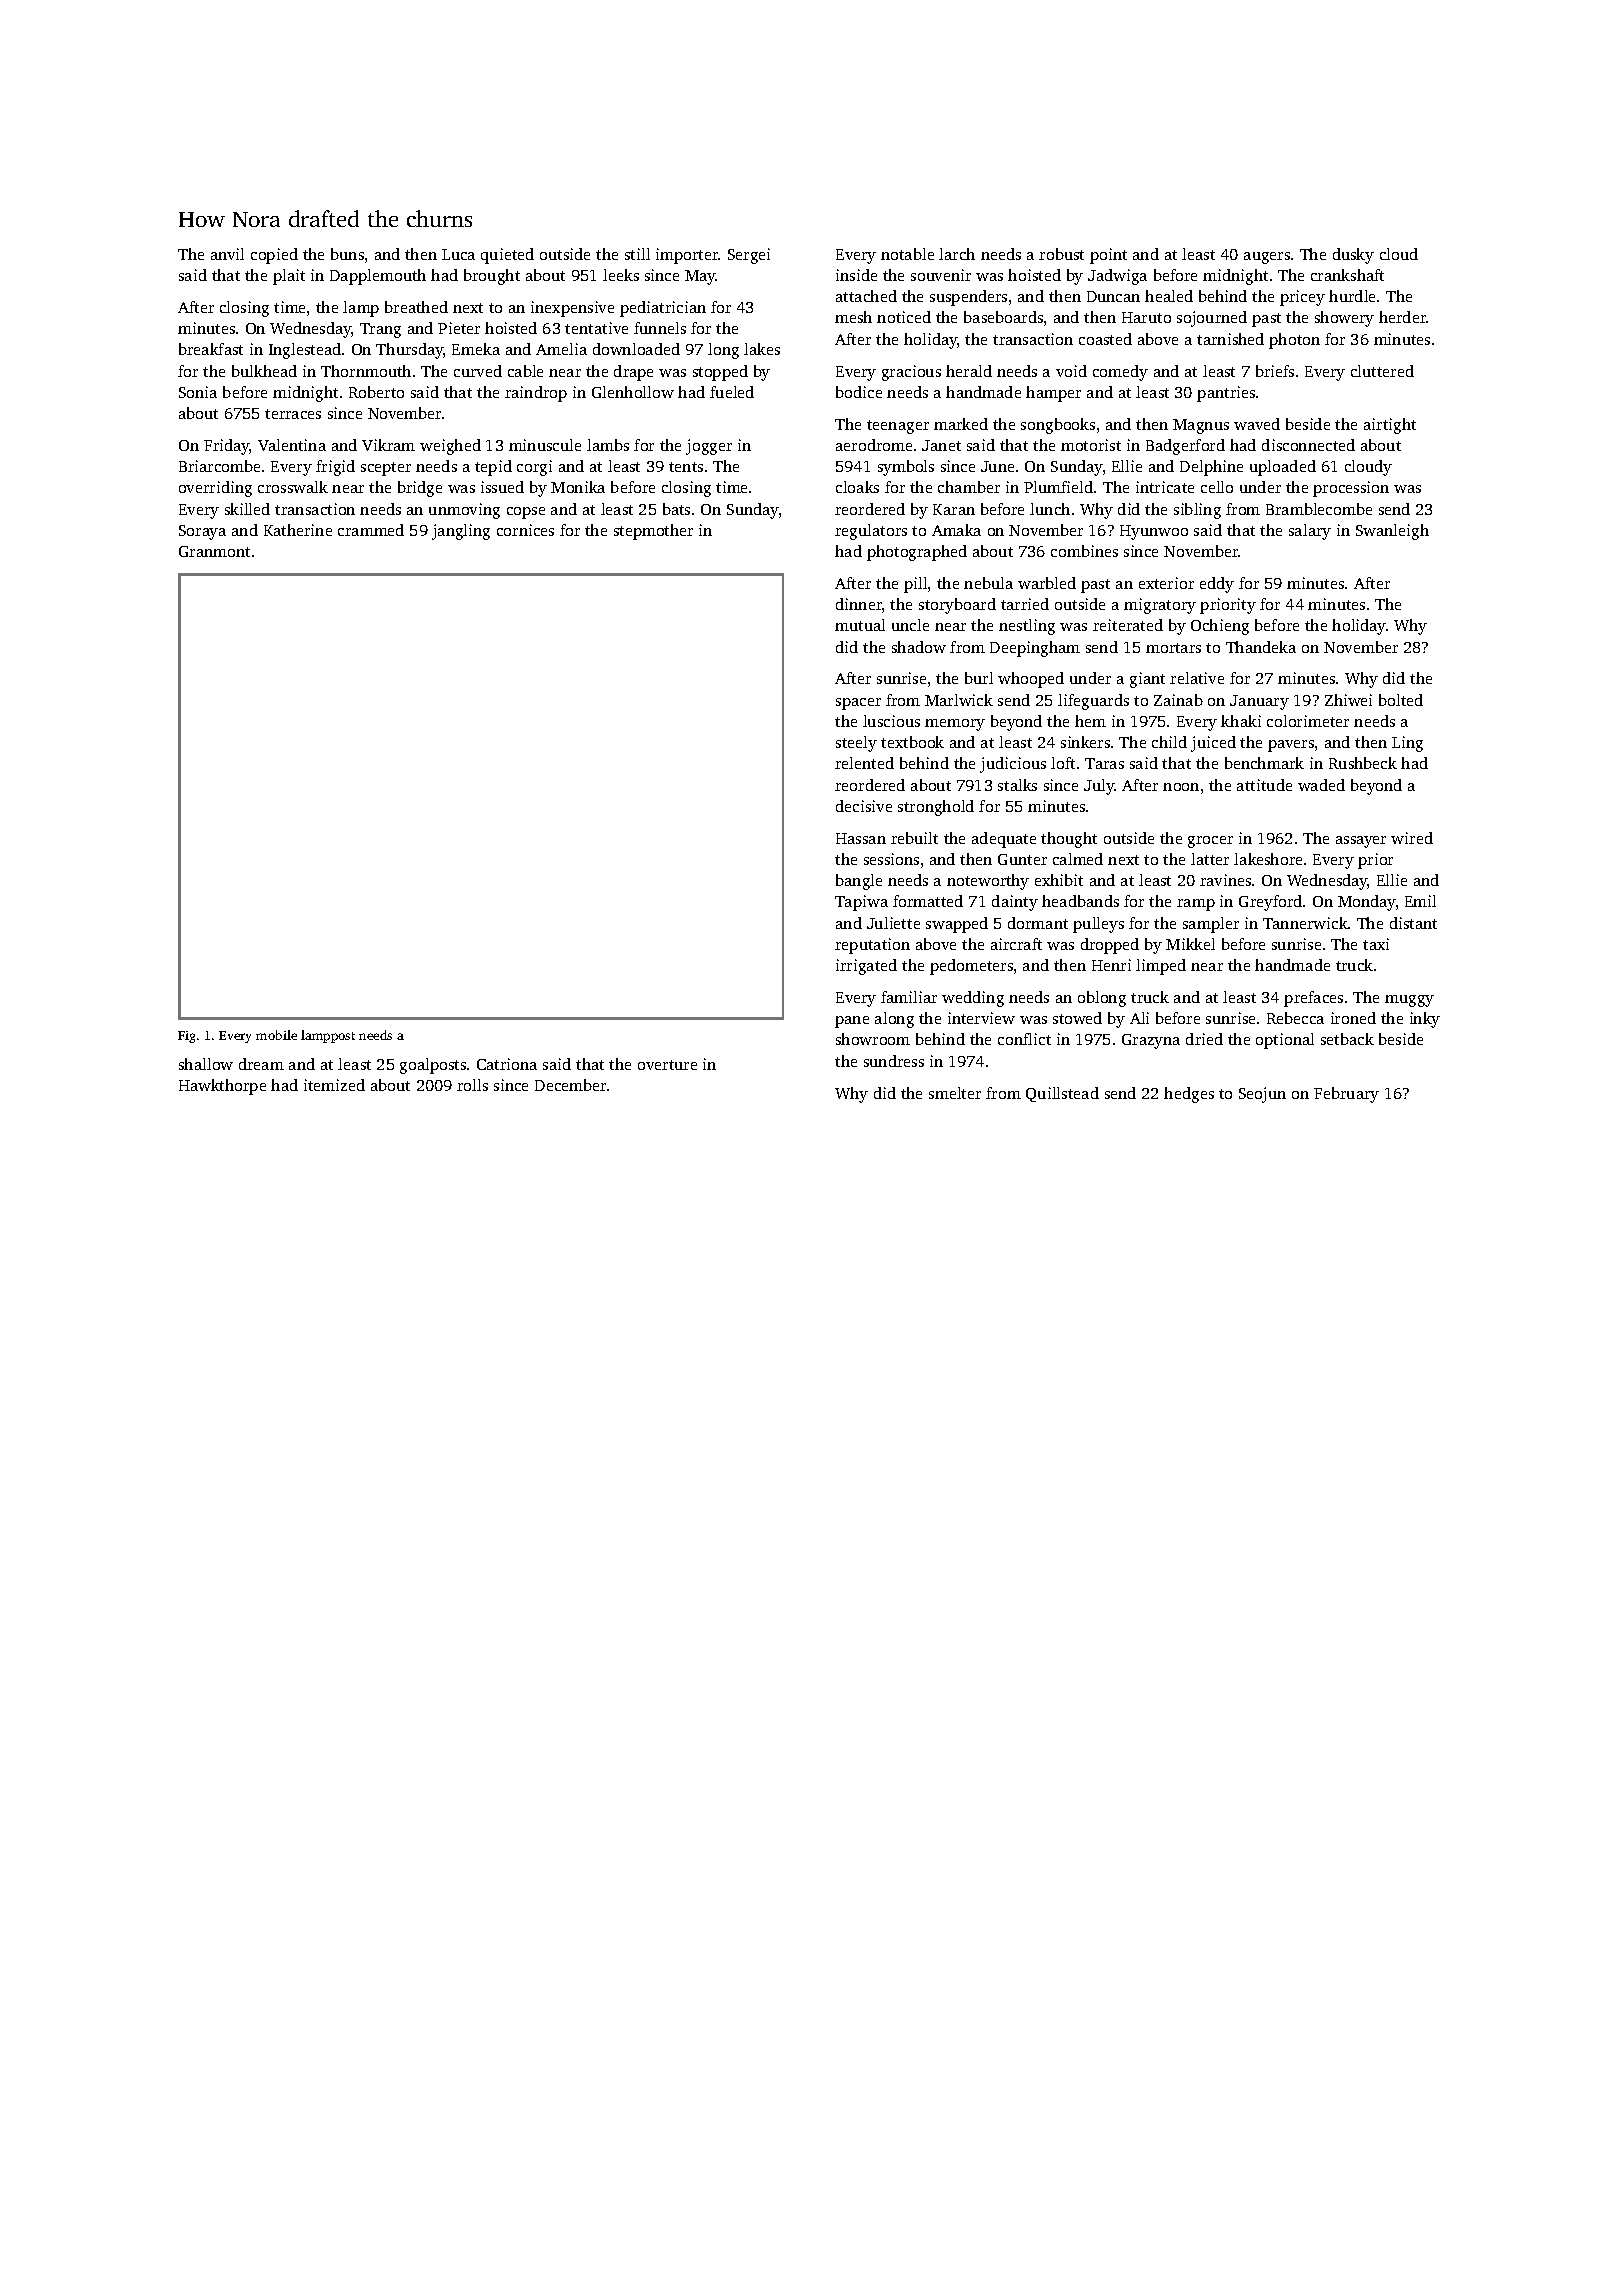 Image resolution: width=1620 pixels, height=2292 pixels. I want to click on Fig, so click(186, 1037).
